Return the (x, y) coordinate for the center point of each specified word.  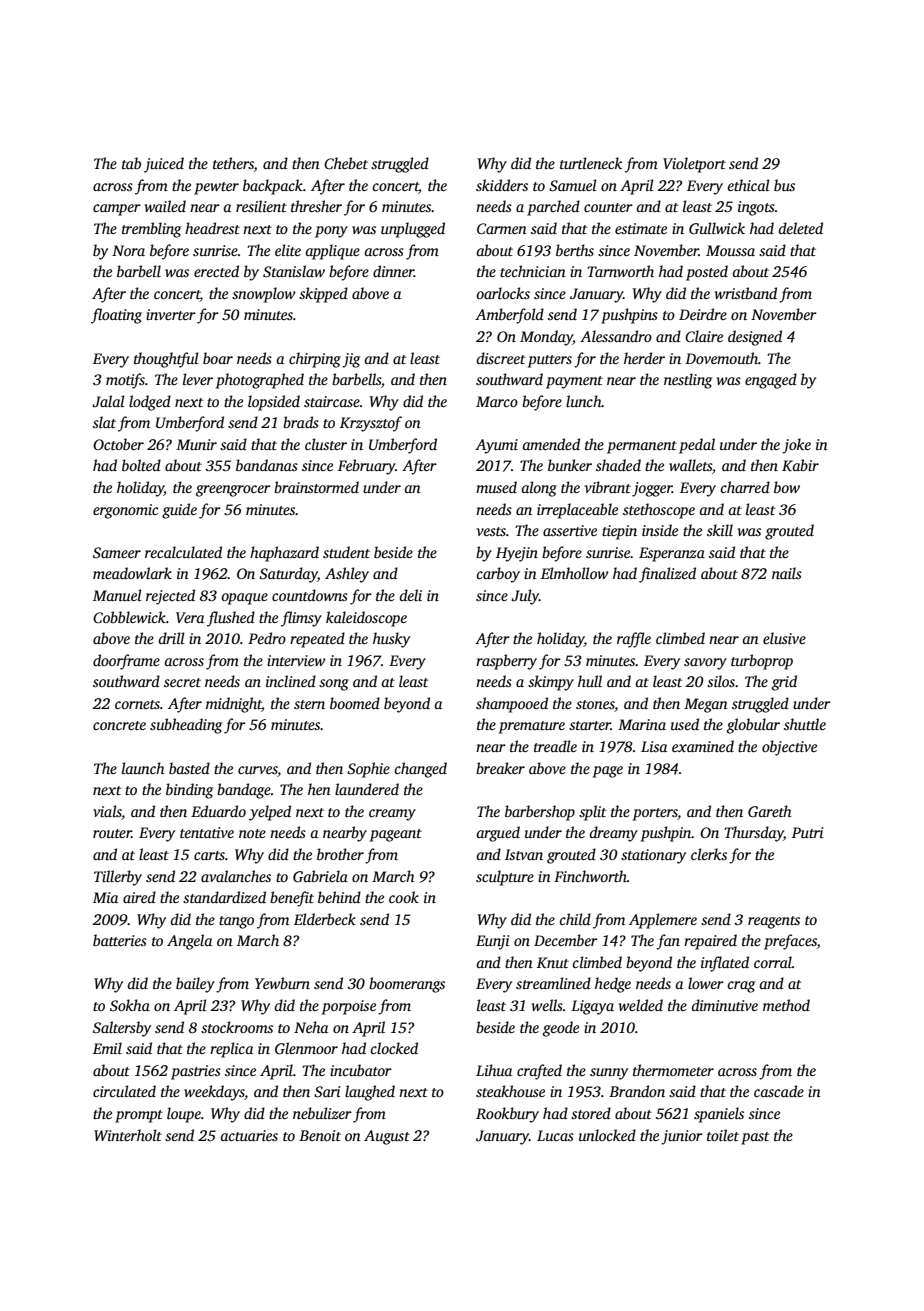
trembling (151, 230)
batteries (120, 940)
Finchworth (590, 876)
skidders (502, 185)
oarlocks (503, 293)
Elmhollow (575, 573)
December (566, 940)
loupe (184, 1115)
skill (720, 530)
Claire (704, 336)
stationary (653, 856)
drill (172, 638)
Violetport (694, 165)
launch (143, 768)
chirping (315, 360)
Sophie (368, 770)
